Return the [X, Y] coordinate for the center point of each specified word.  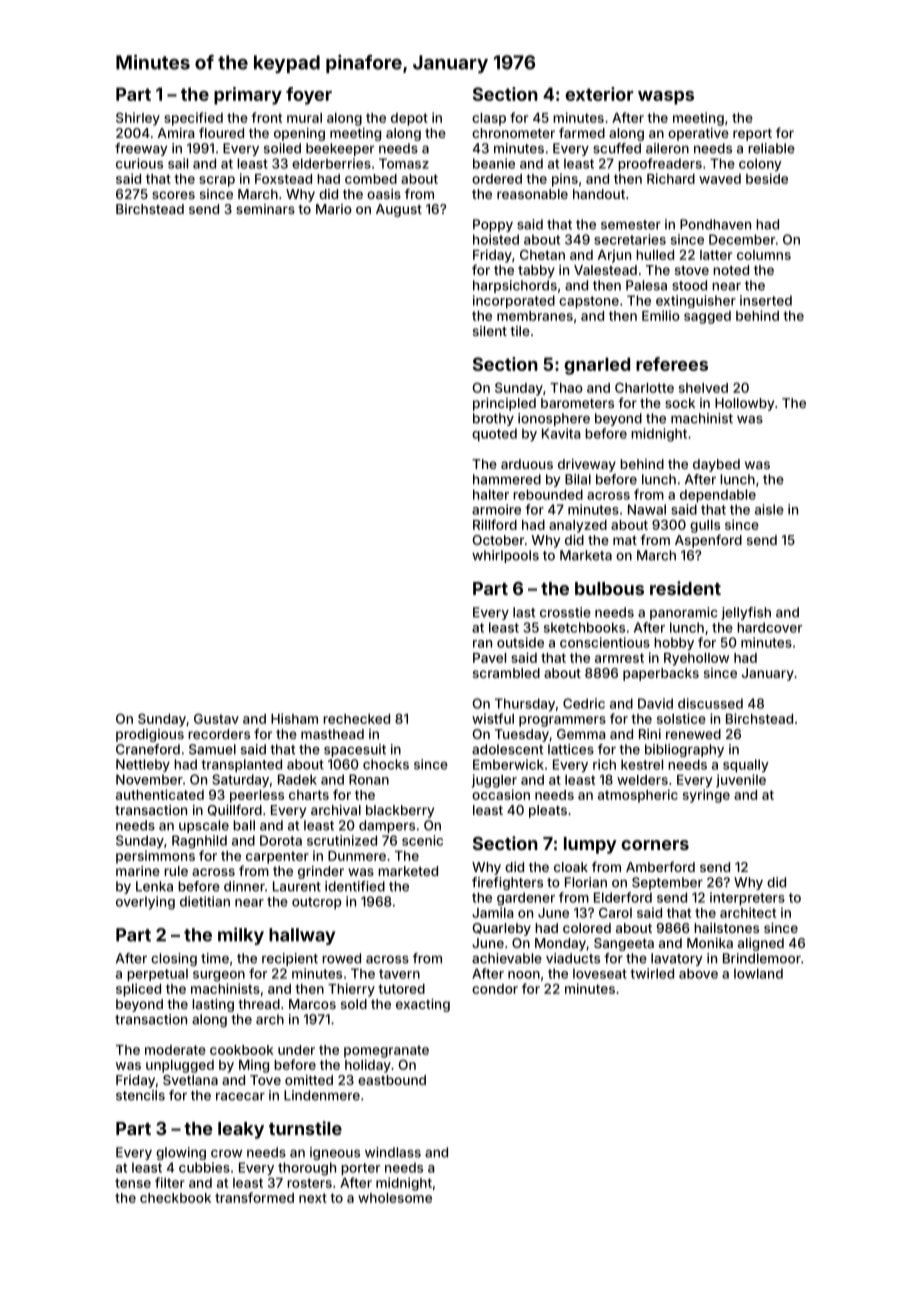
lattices [571, 749]
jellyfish [746, 613]
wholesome [395, 1198]
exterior [599, 94]
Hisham [294, 718]
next [313, 1198]
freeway [141, 149]
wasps [666, 98]
